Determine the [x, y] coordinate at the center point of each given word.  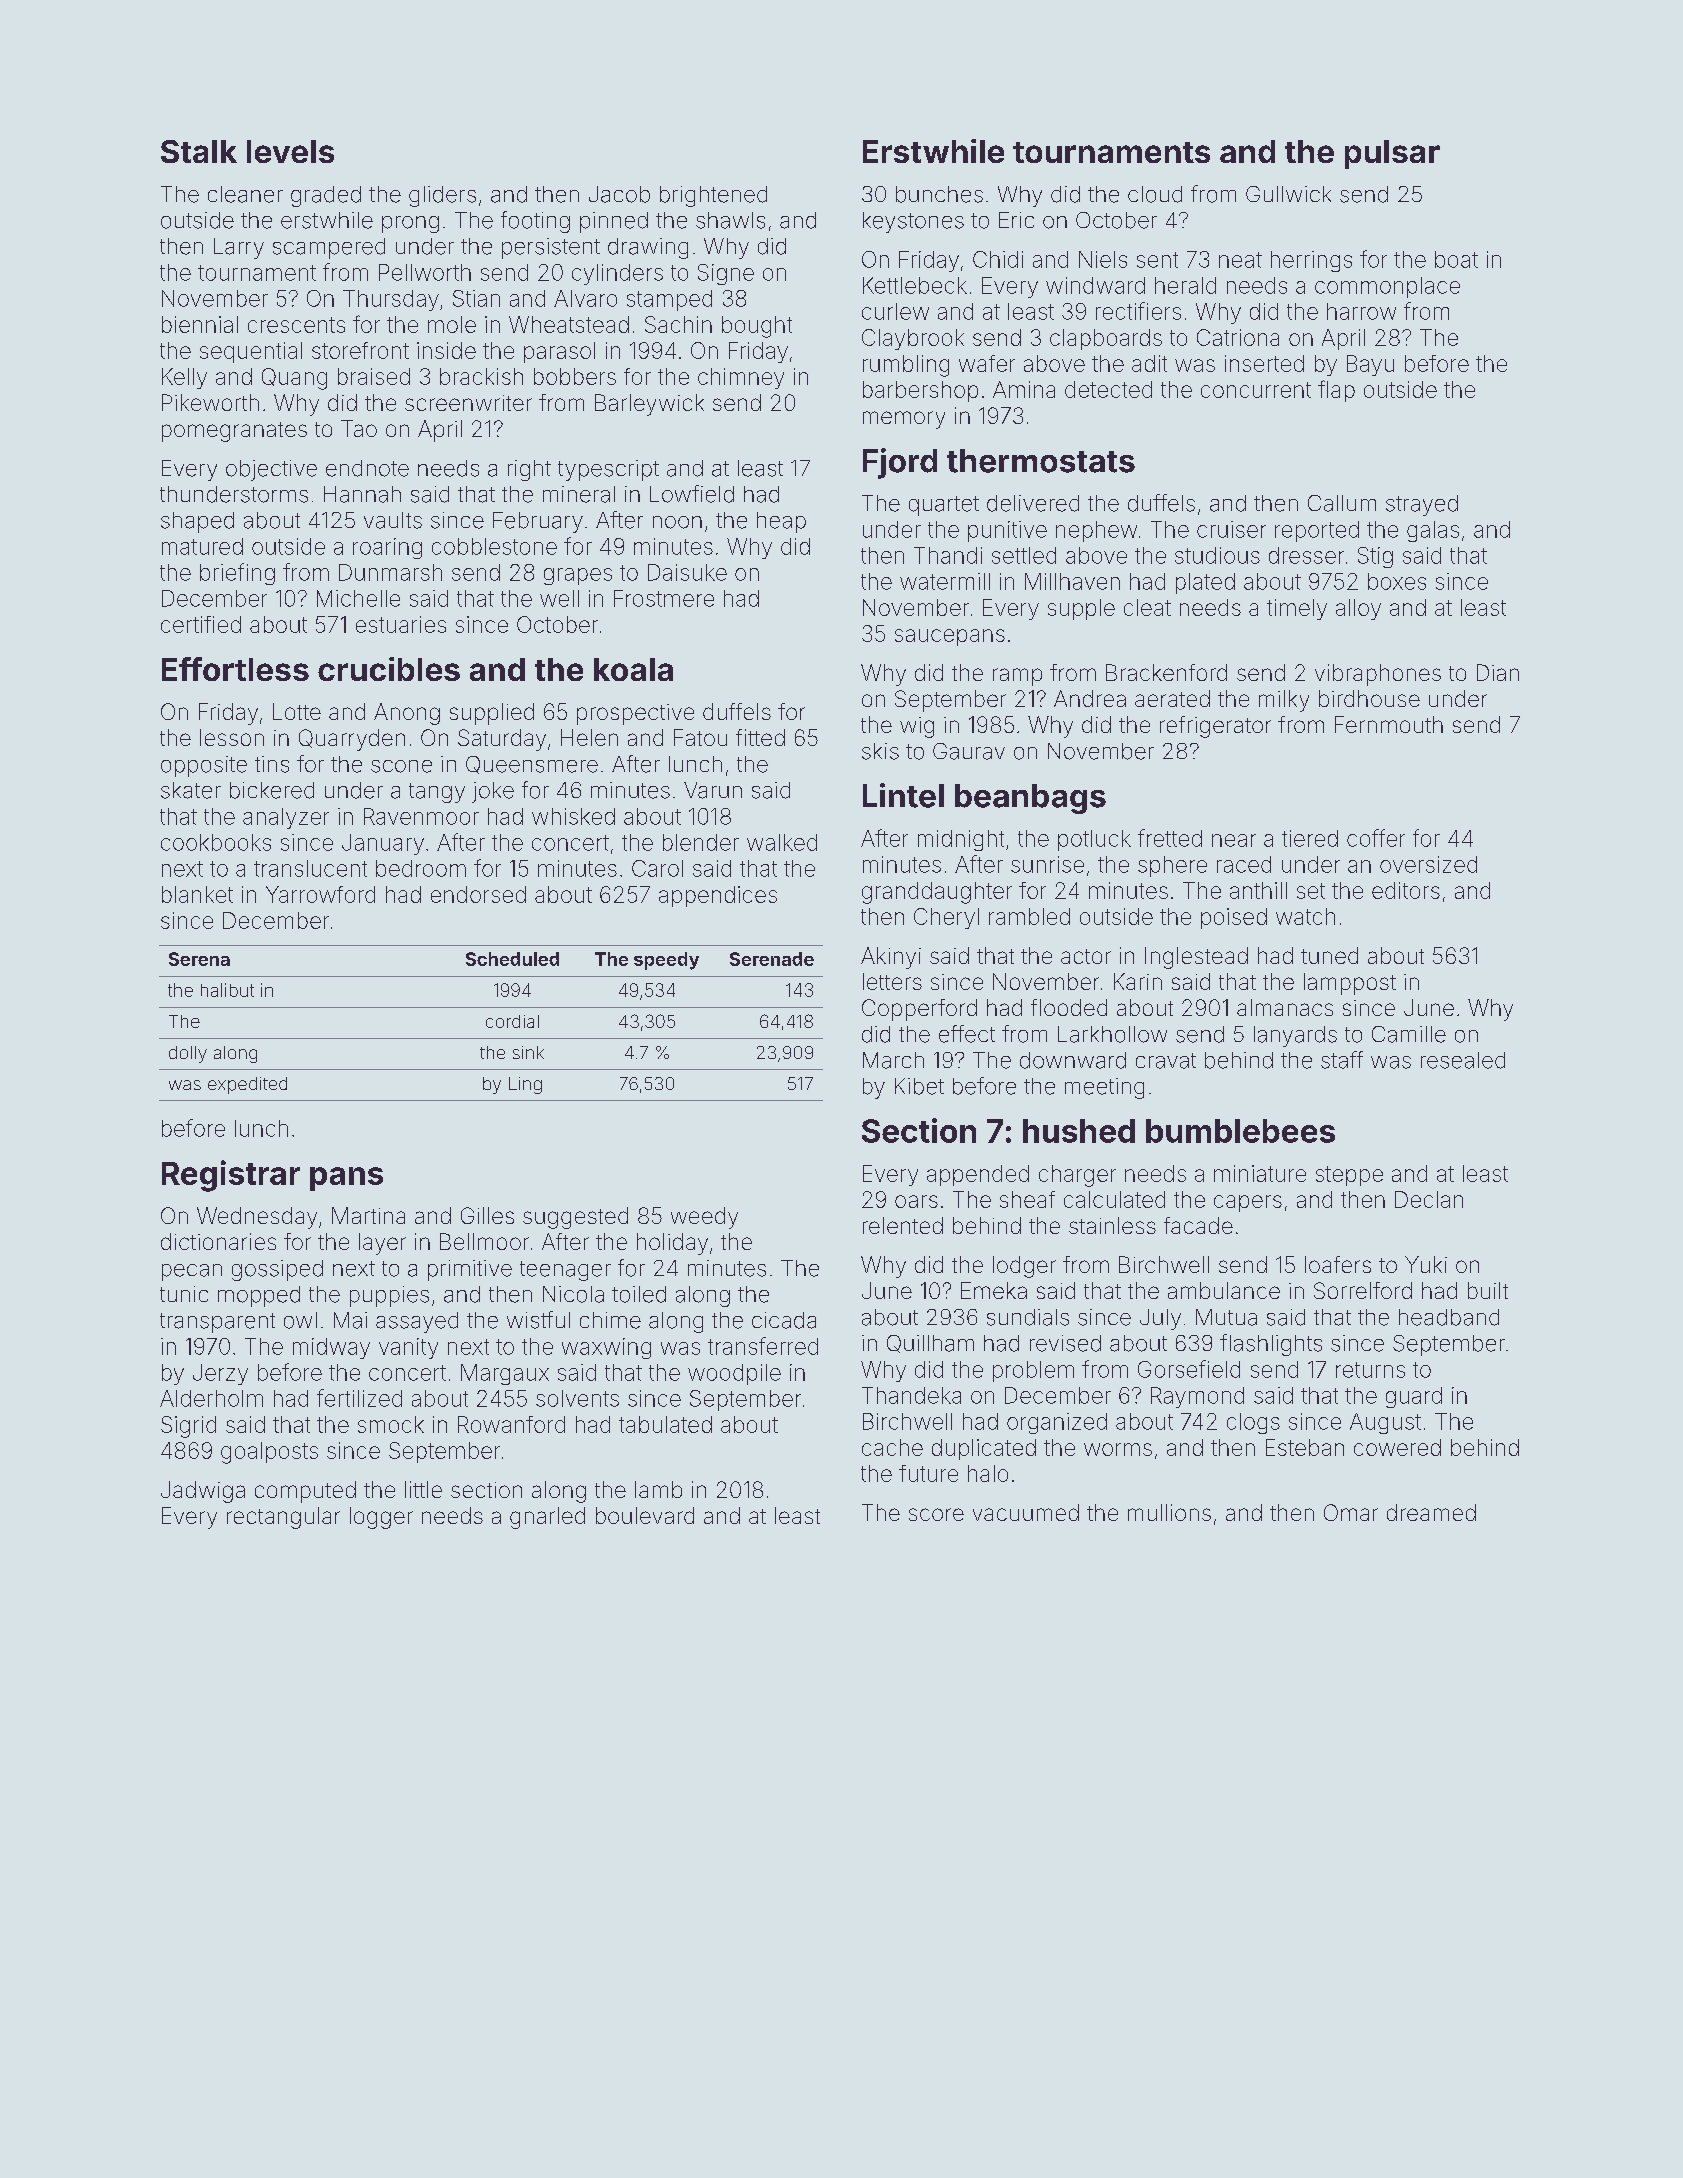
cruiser [1231, 529]
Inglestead [1196, 958]
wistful [538, 1320]
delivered [1033, 503]
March [893, 1060]
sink [528, 1052]
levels [290, 151]
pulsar [1392, 154]
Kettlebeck [915, 285]
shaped [197, 522]
